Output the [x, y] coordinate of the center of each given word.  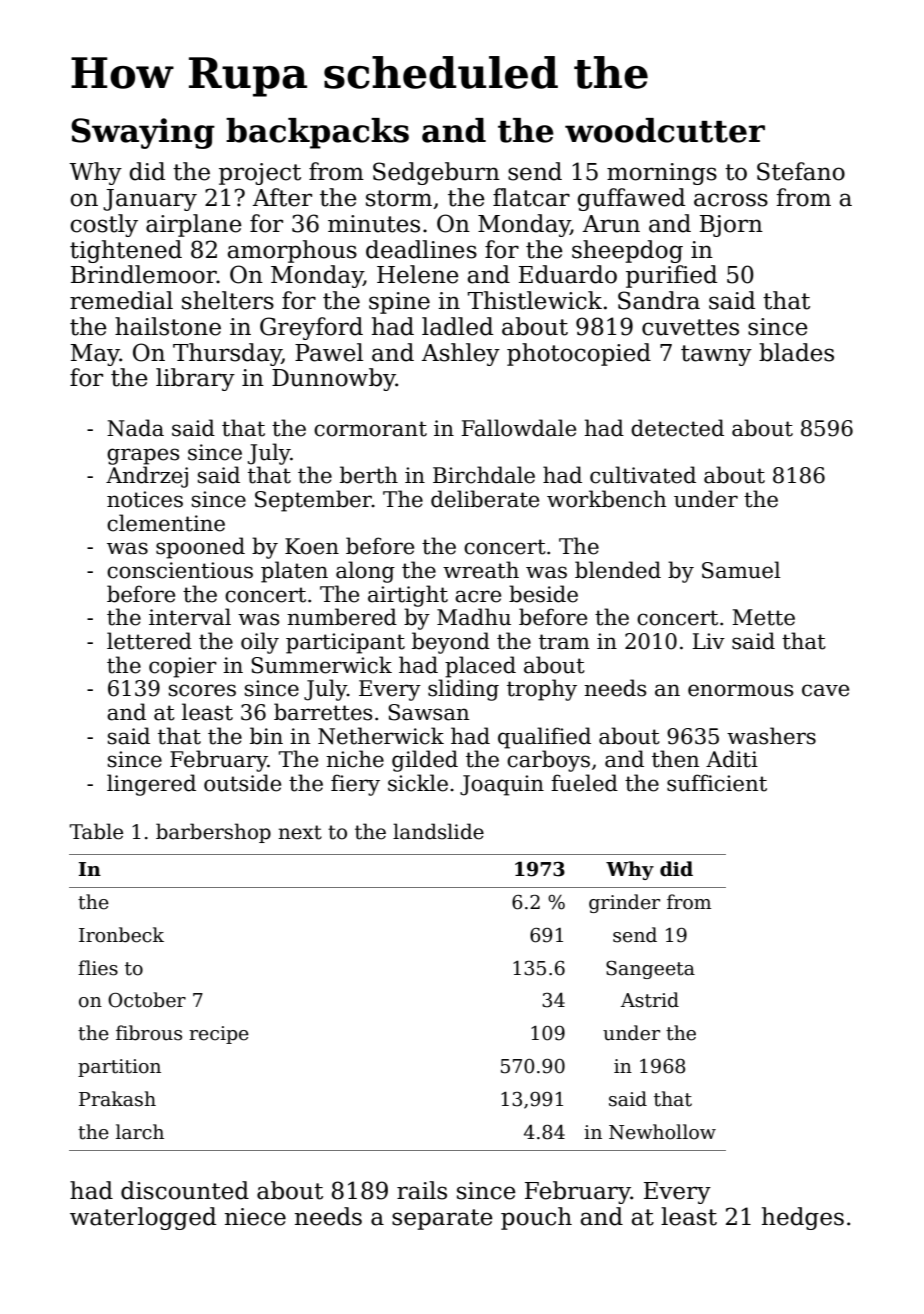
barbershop [213, 833]
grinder [624, 903]
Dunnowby [334, 379]
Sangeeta [650, 969]
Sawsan [428, 712]
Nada [135, 428]
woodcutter [665, 130]
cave [825, 690]
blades [796, 352]
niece [255, 1217]
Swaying [143, 133]
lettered [149, 641]
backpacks [317, 133]
